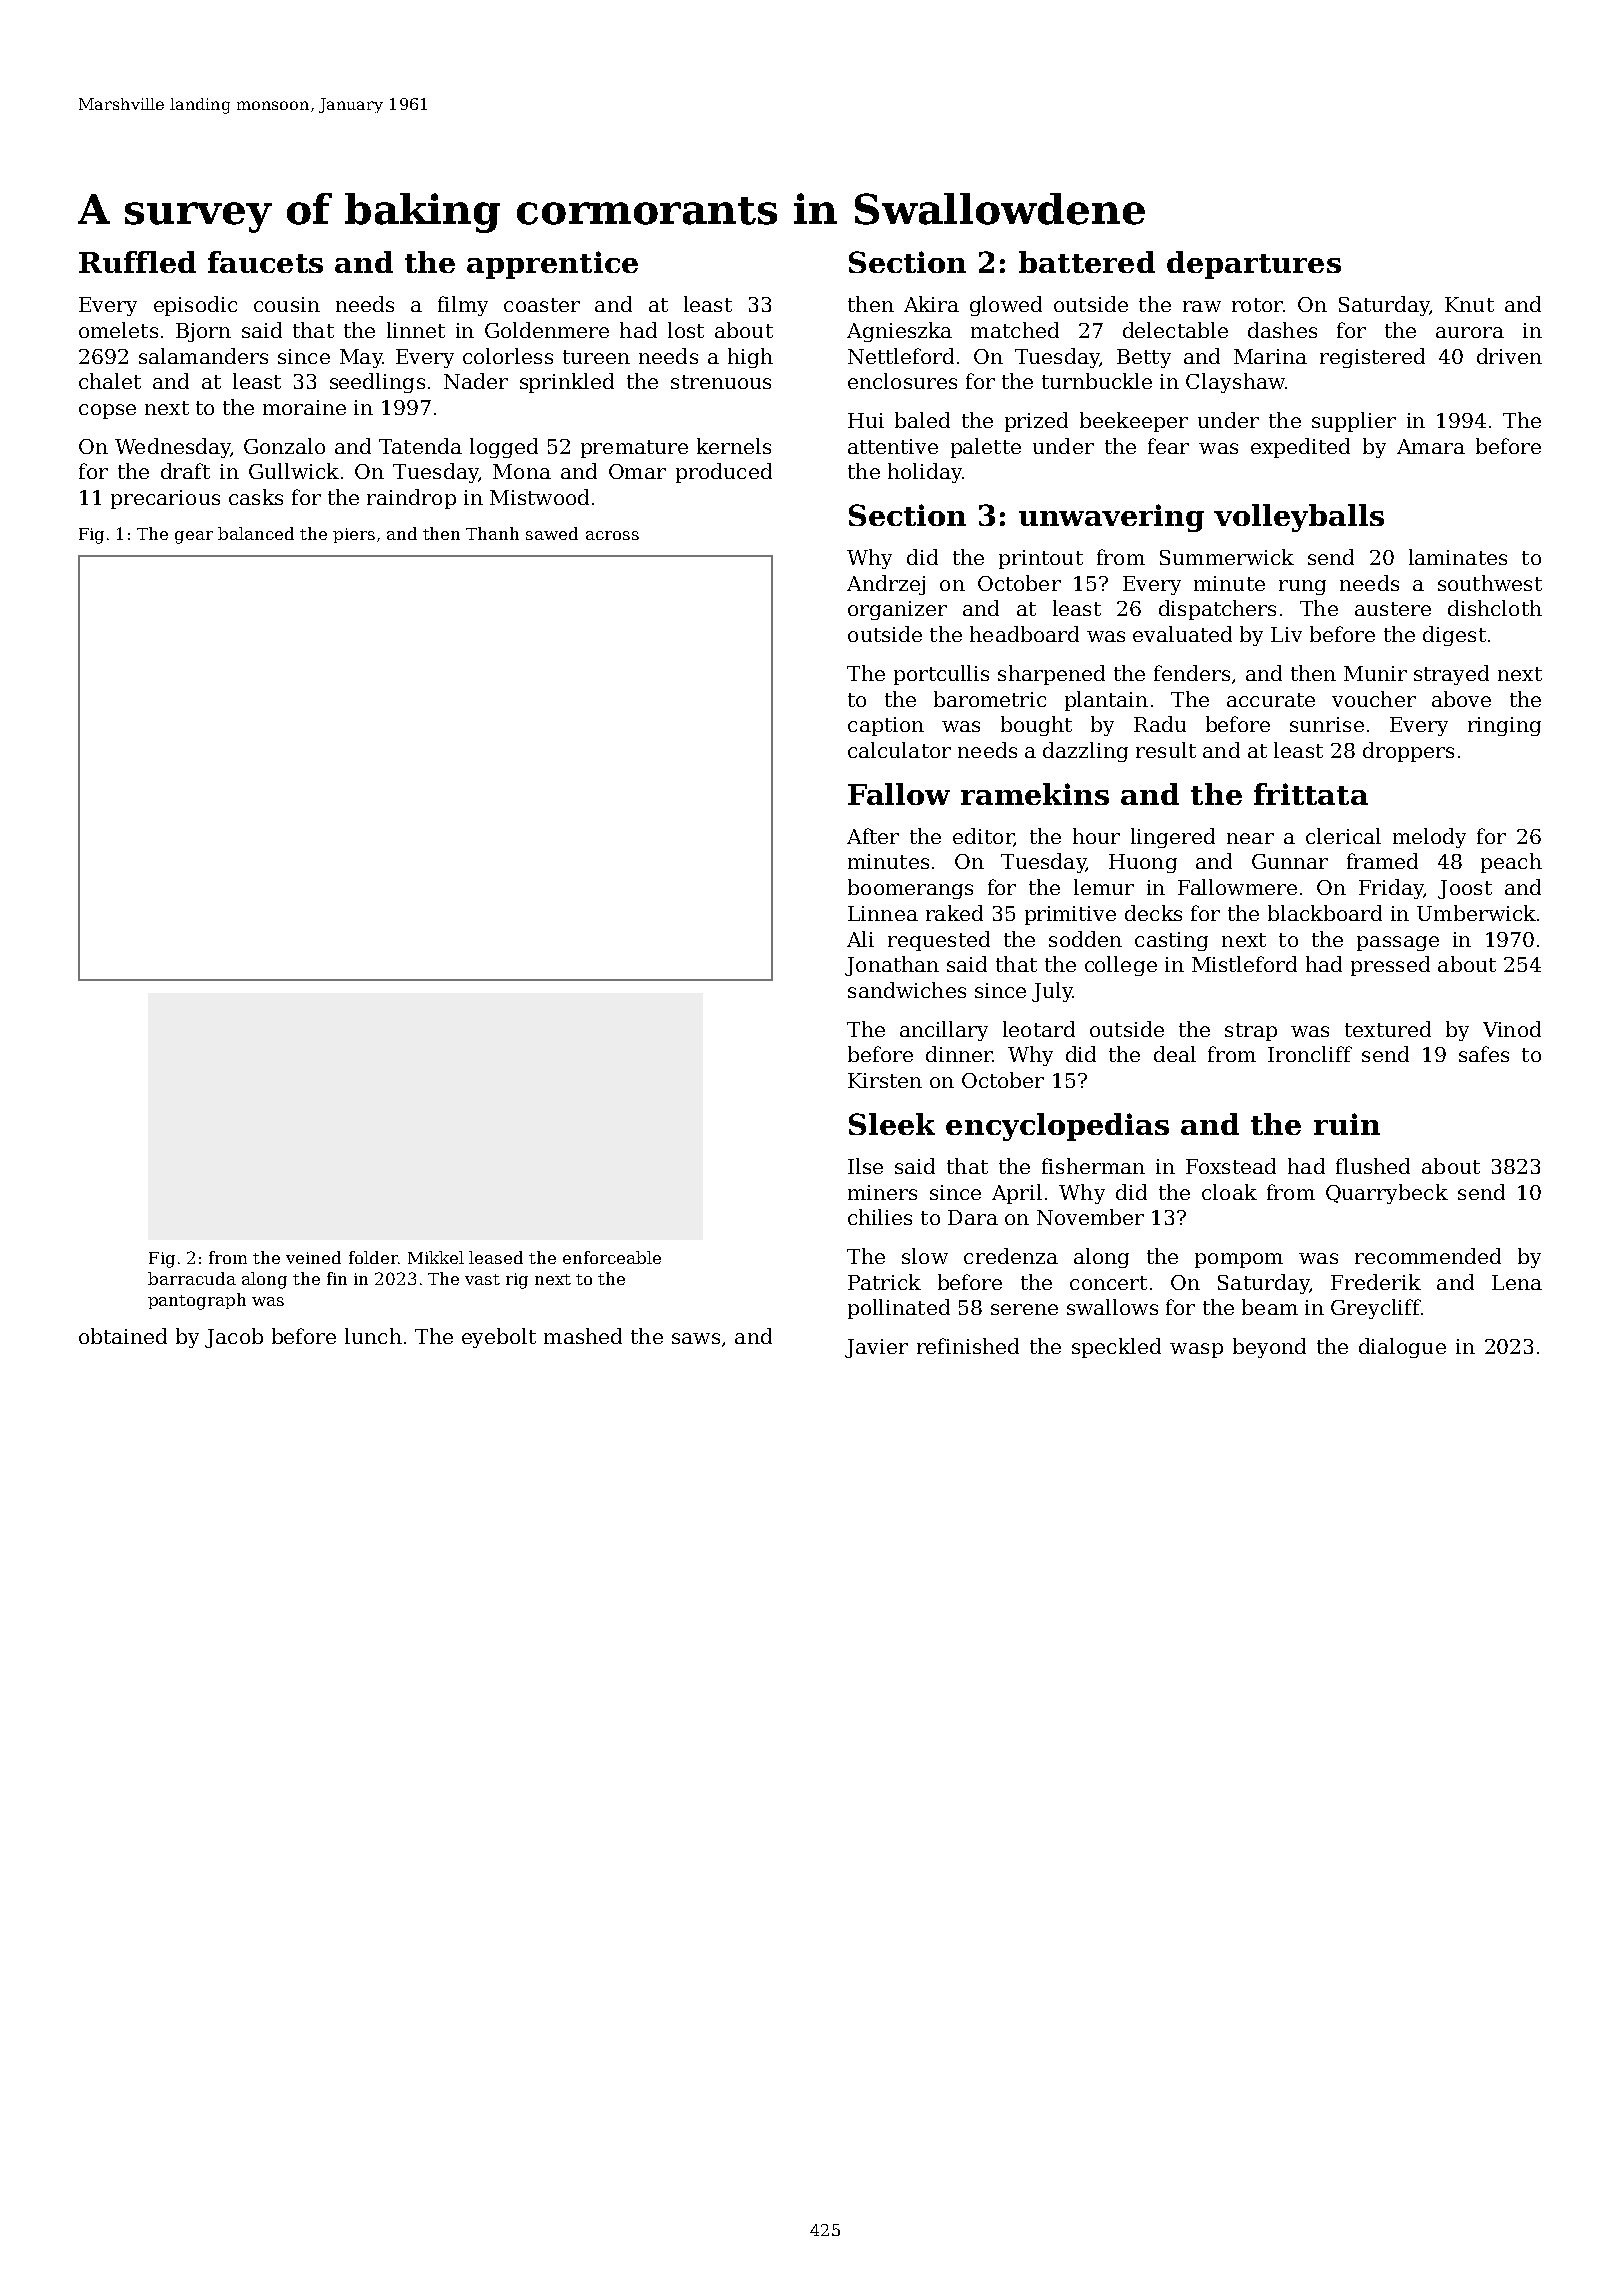 The width and height of the image is (1620, 2292). What do you see at coordinates (612, 535) in the image?
I see `across` at bounding box center [612, 535].
